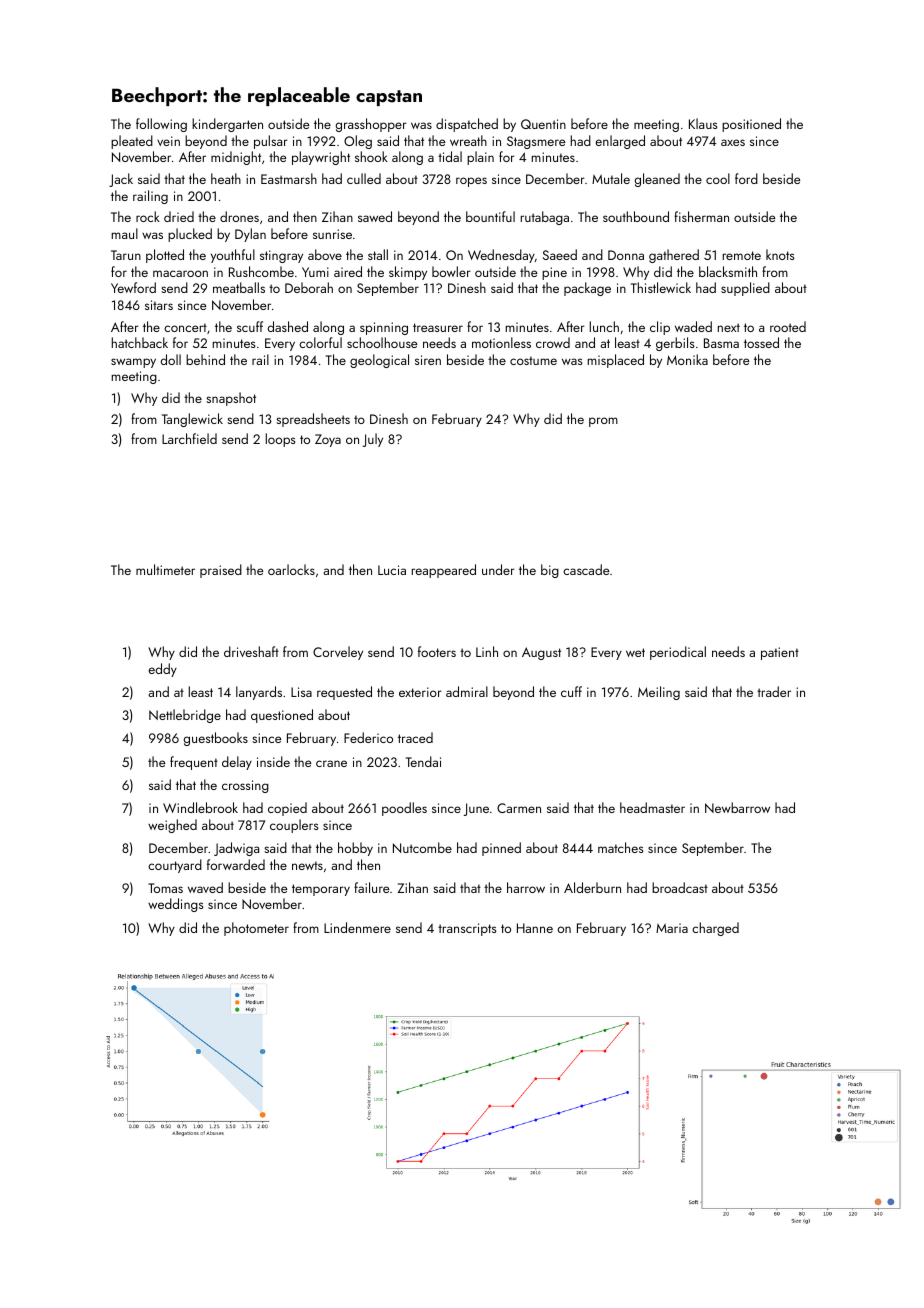 The image size is (924, 1308). I want to click on photometer, so click(256, 929).
